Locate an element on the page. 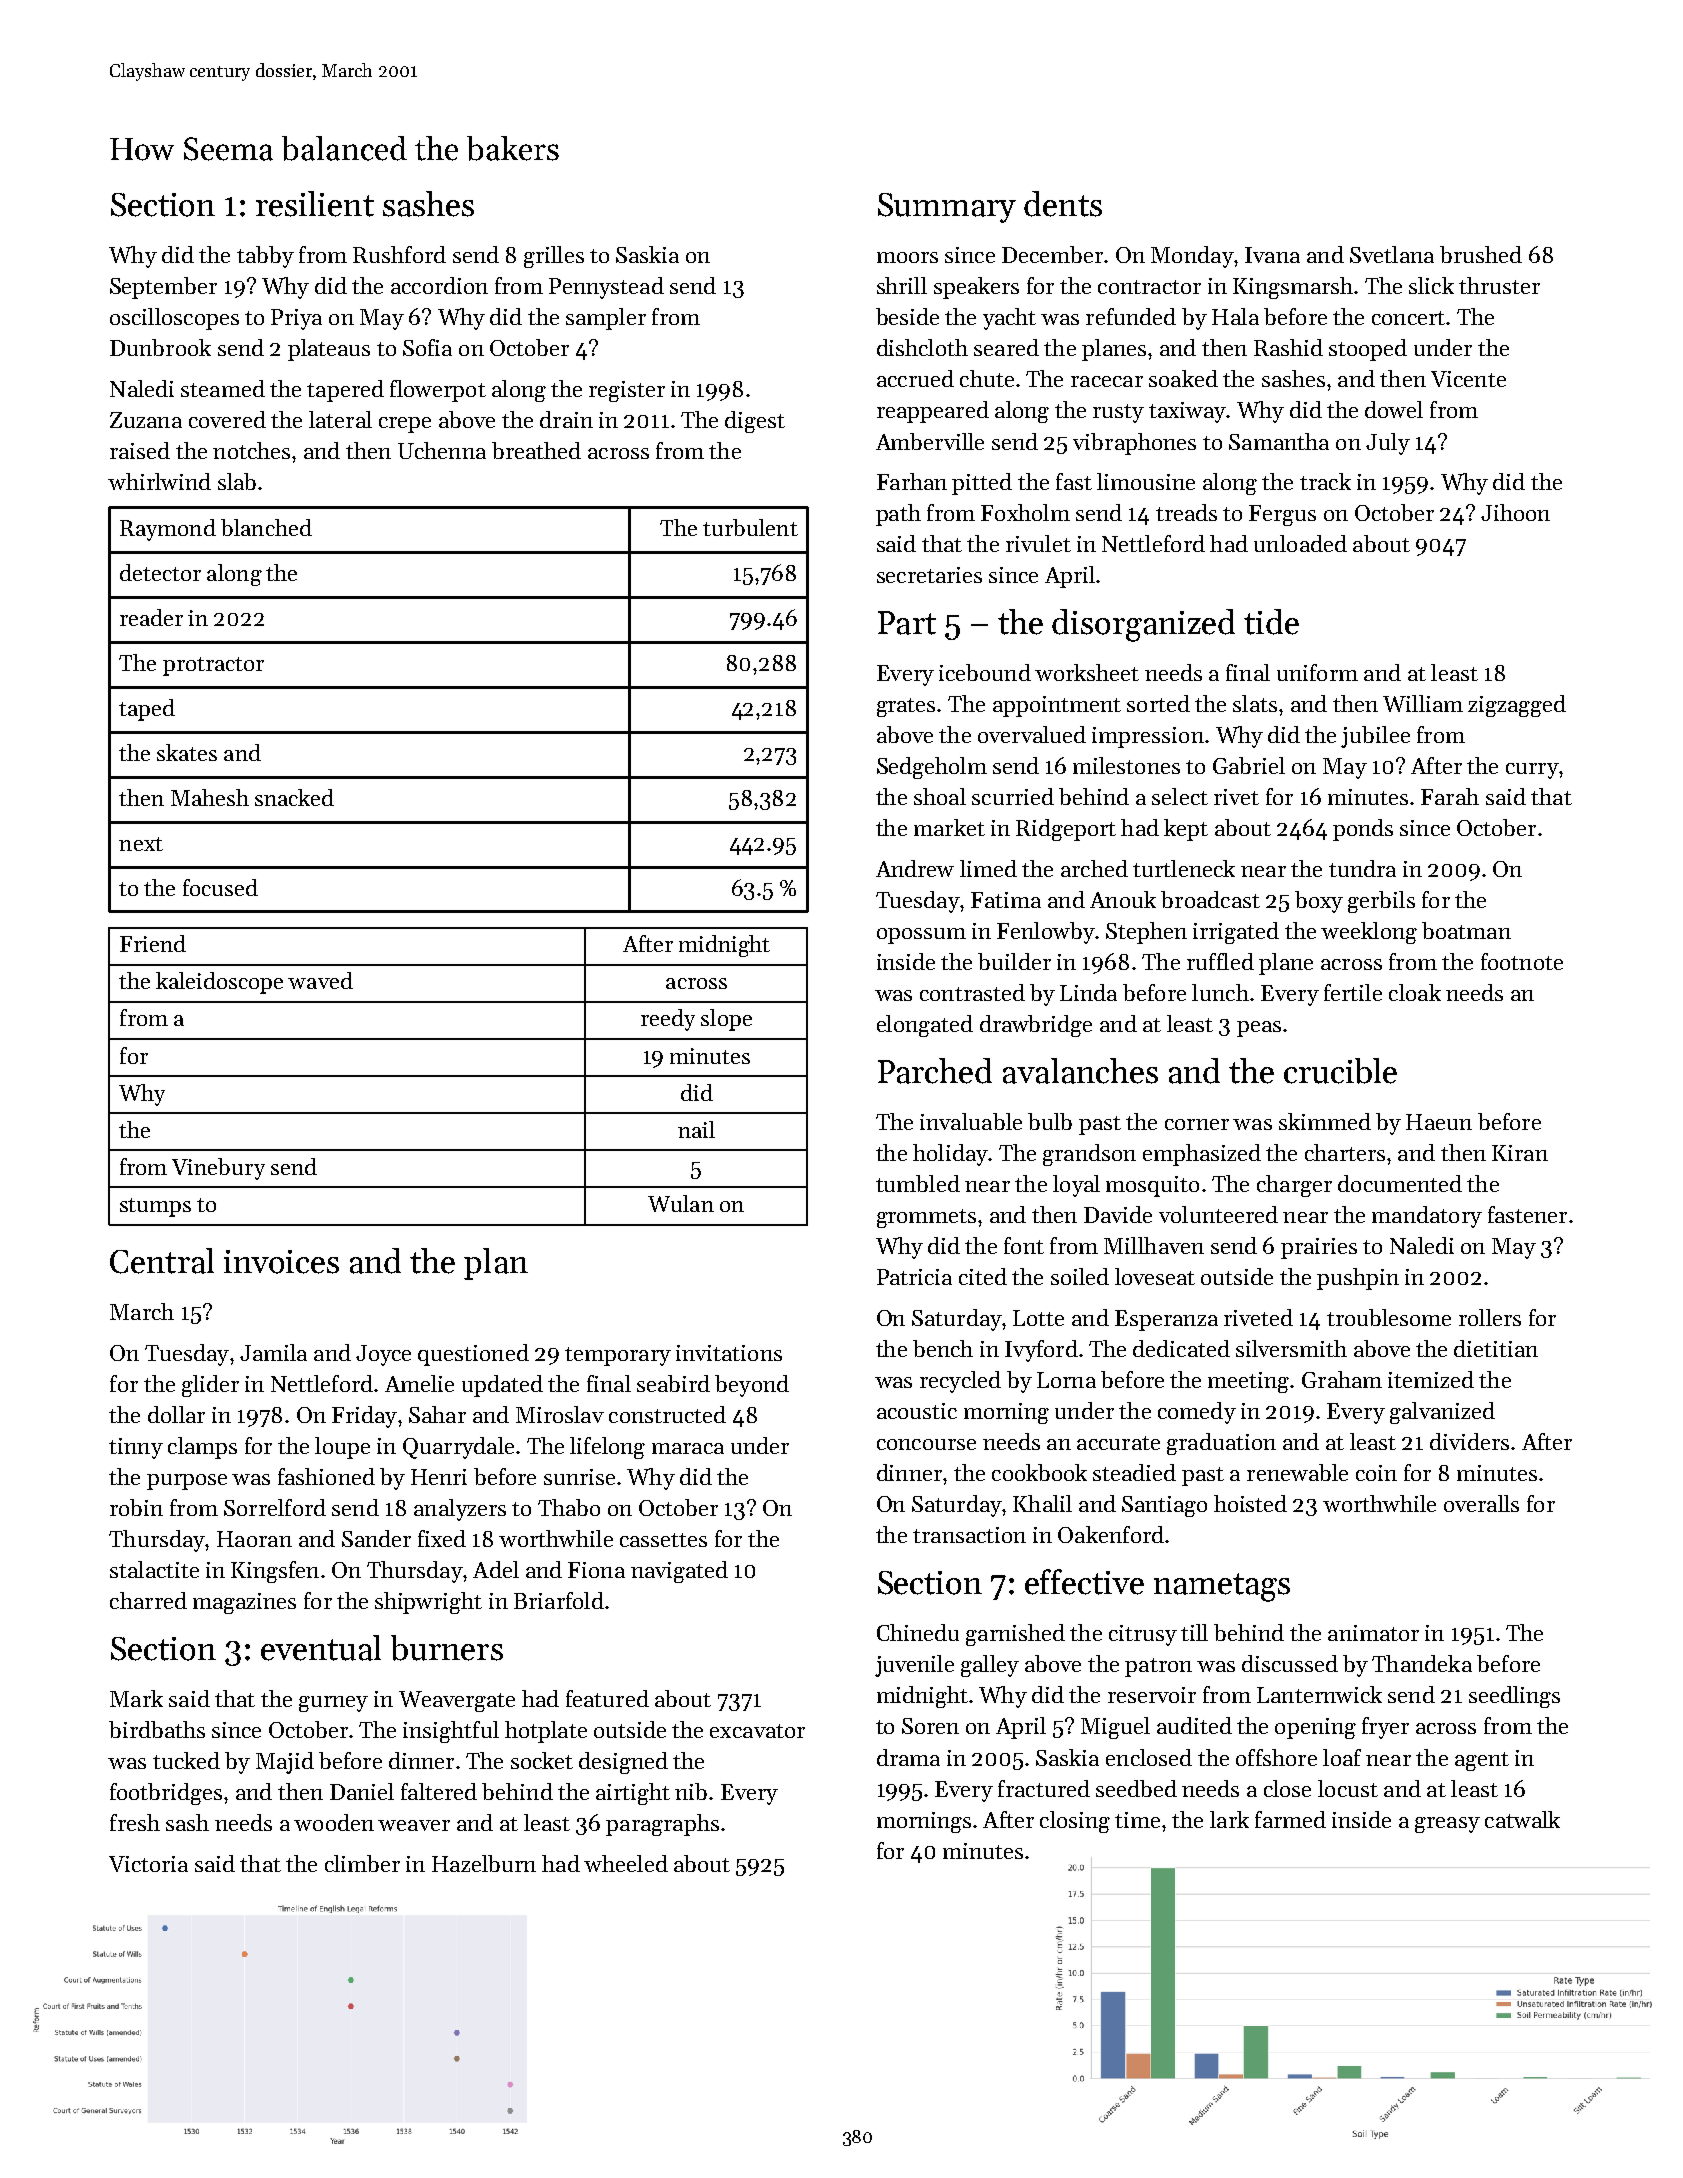 This image has height=2178, width=1683. overalls is located at coordinates (1481, 1503).
